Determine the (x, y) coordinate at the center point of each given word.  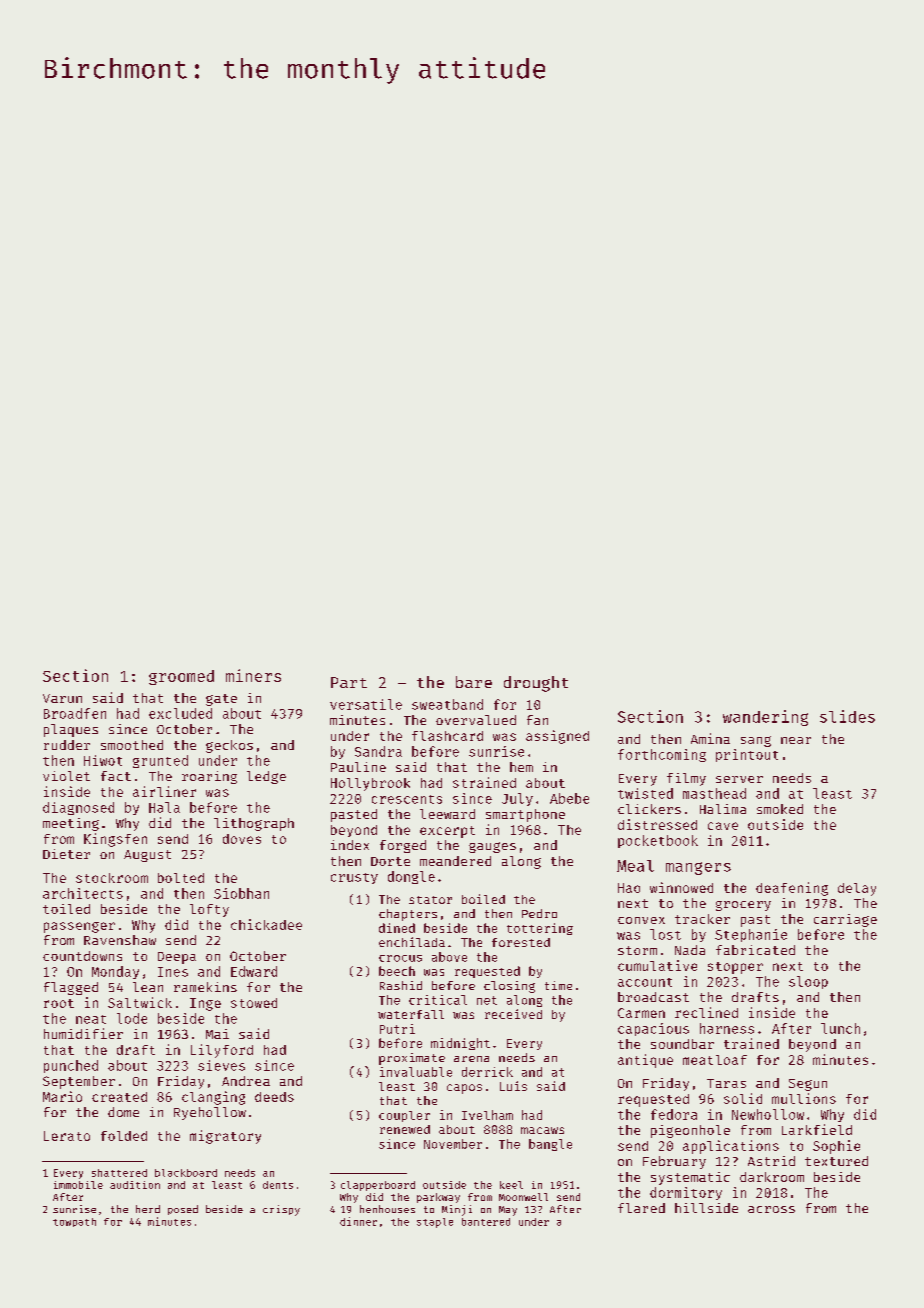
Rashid (401, 985)
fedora (674, 1114)
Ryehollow (210, 1113)
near (796, 740)
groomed (181, 677)
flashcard (447, 736)
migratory (225, 1137)
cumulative (657, 965)
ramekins (205, 987)
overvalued (476, 720)
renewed (405, 1129)
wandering (765, 718)
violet (66, 776)
